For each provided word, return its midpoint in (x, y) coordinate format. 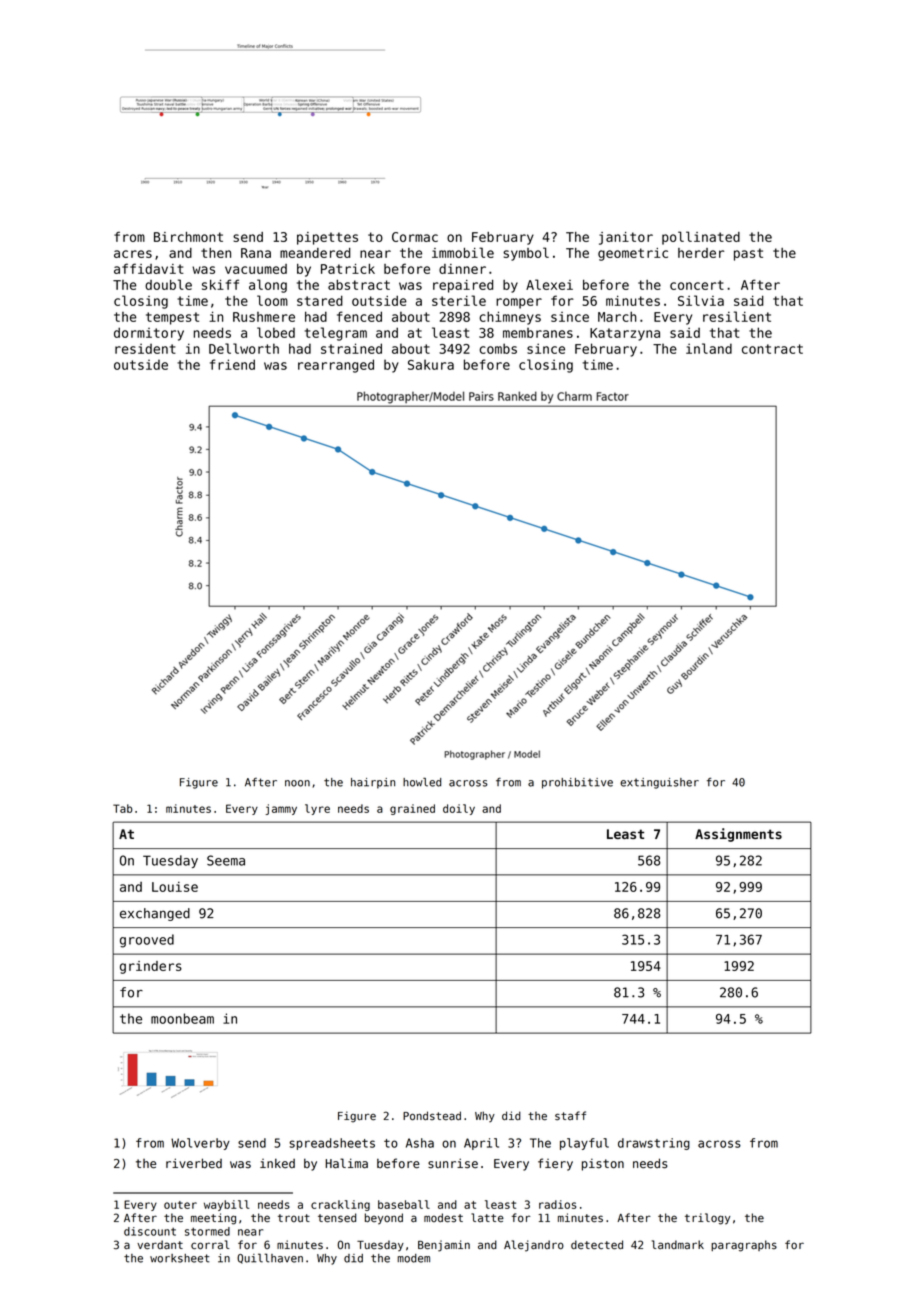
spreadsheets (332, 1144)
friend (232, 364)
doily (459, 809)
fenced (359, 316)
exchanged (155, 914)
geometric (633, 254)
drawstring (654, 1144)
